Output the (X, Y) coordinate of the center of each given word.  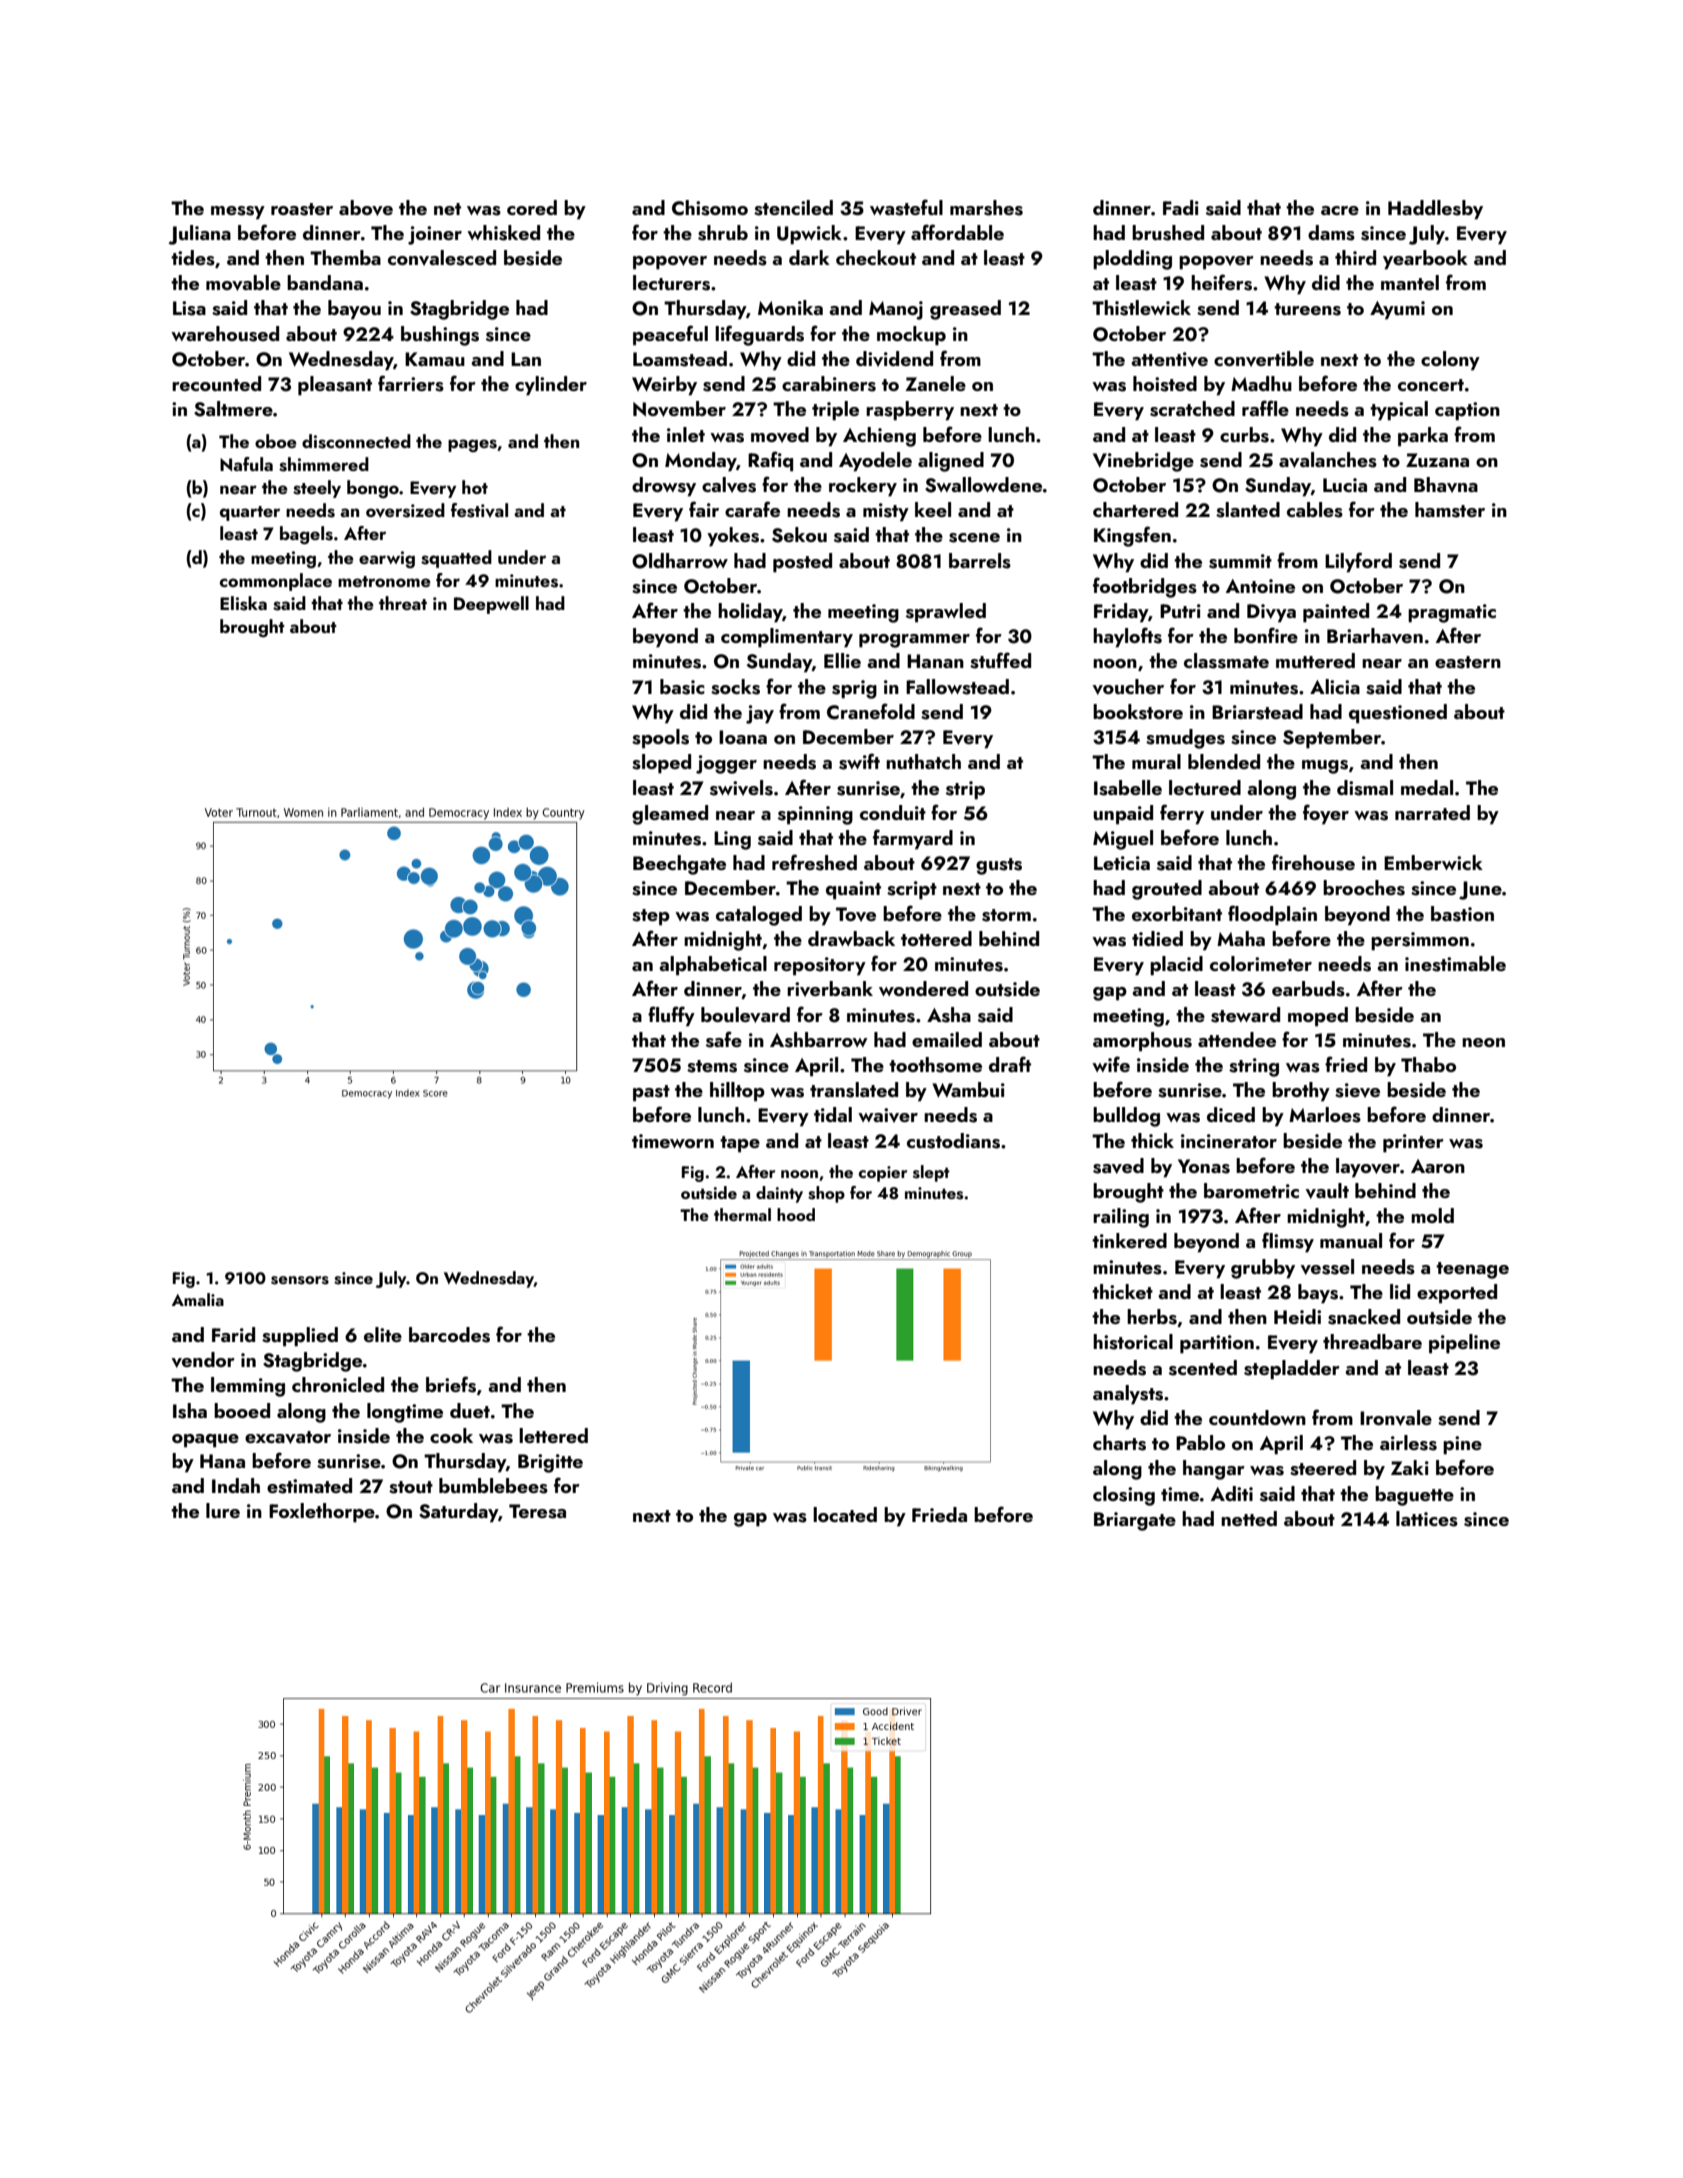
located (845, 1514)
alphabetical (713, 966)
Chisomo (710, 208)
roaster (302, 209)
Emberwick (1433, 862)
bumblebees (493, 1486)
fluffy (671, 1016)
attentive (1169, 359)
